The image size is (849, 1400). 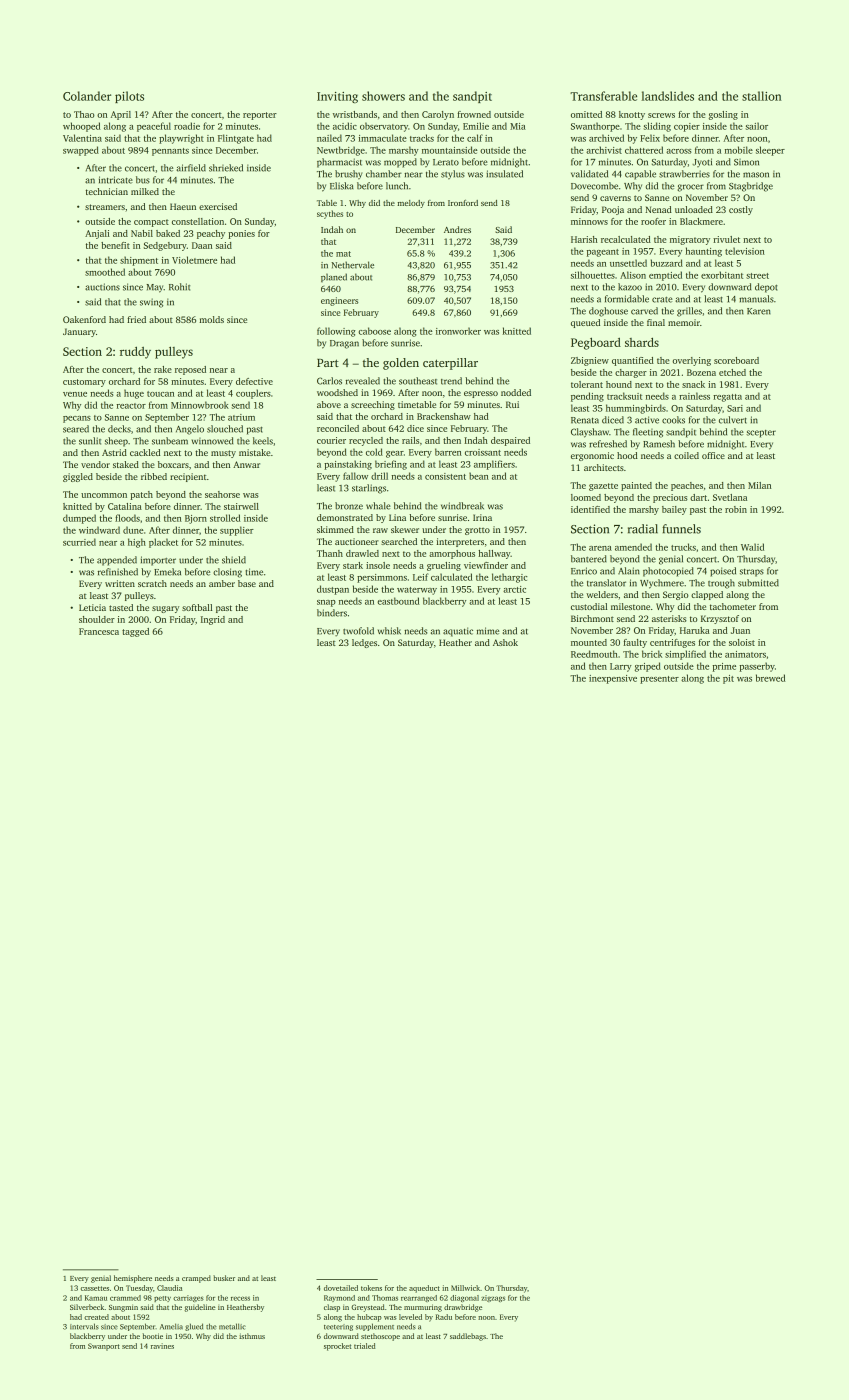 What do you see at coordinates (505, 642) in the image?
I see `Ashok` at bounding box center [505, 642].
